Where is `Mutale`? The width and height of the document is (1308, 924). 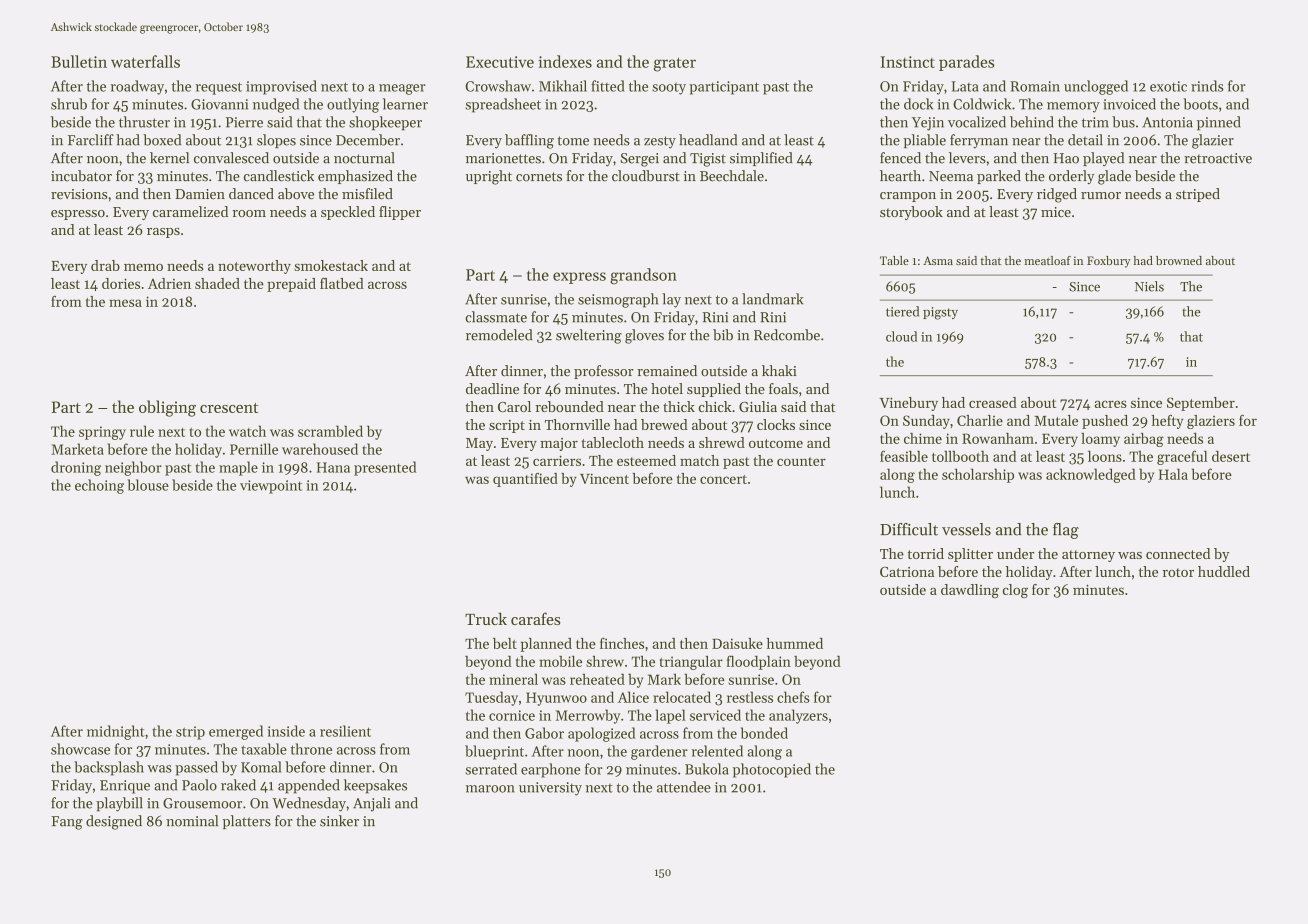
Mutale is located at coordinates (1056, 420).
